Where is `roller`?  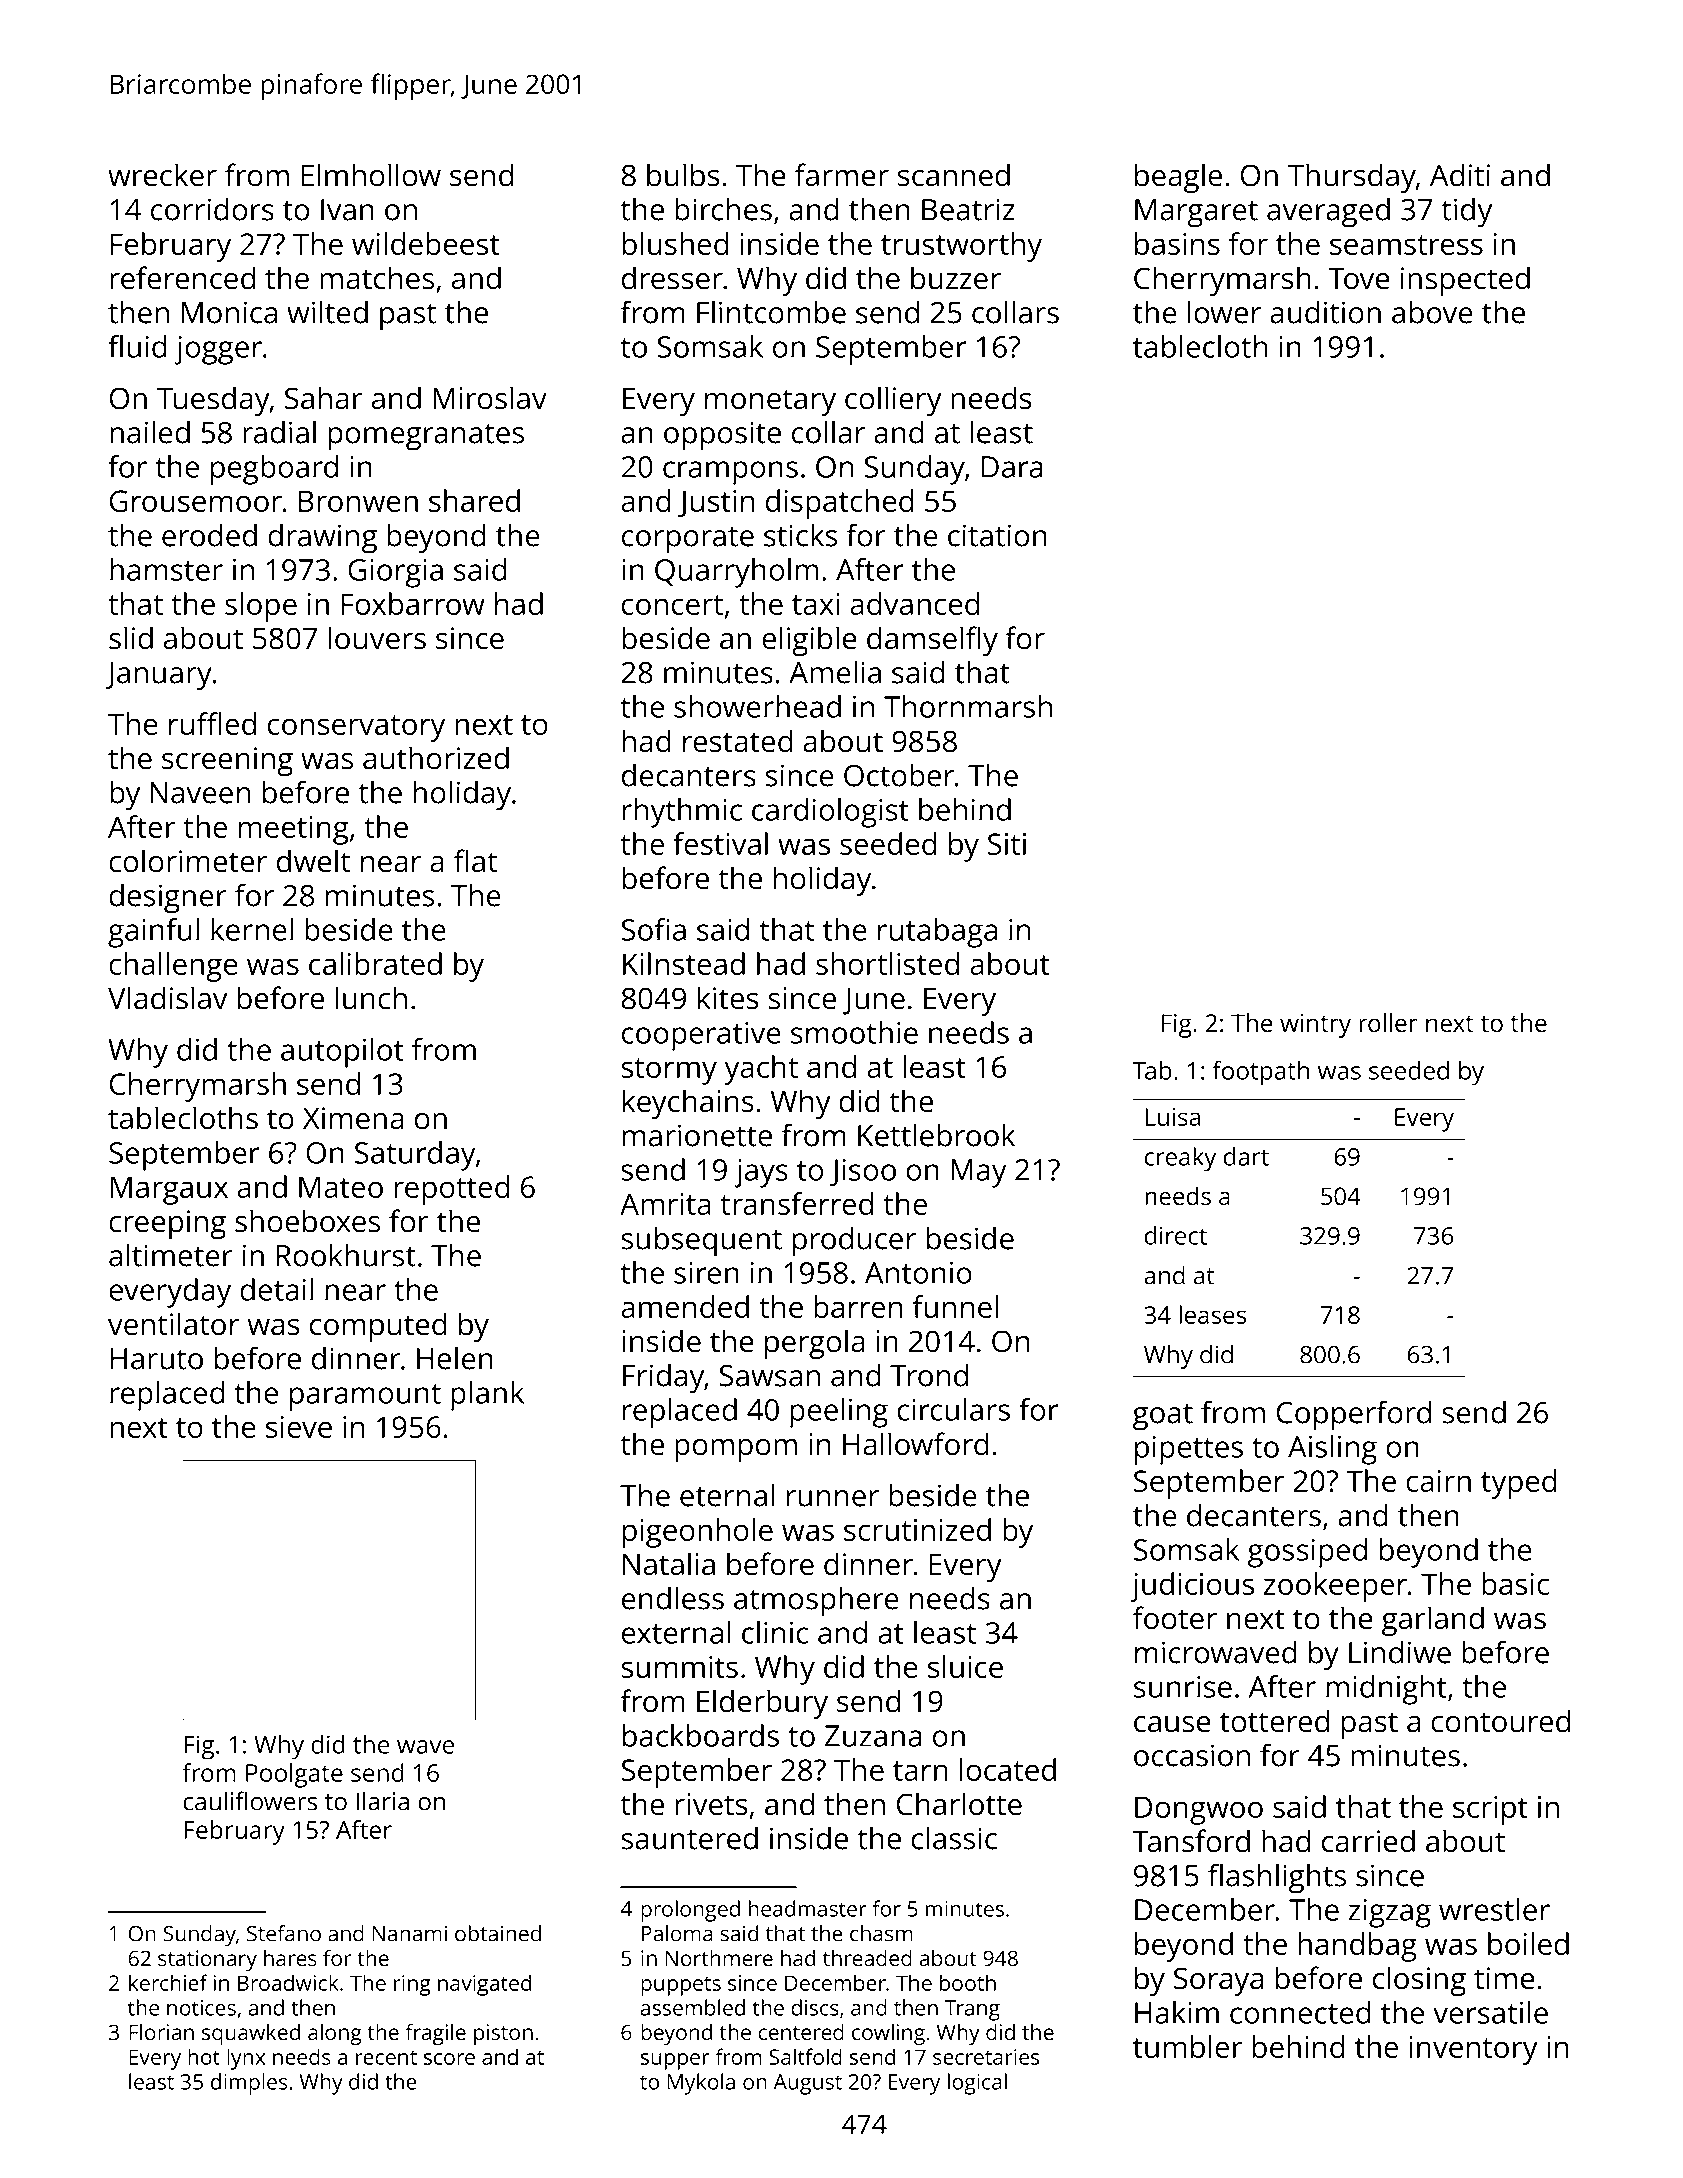
roller is located at coordinates (1388, 1022).
